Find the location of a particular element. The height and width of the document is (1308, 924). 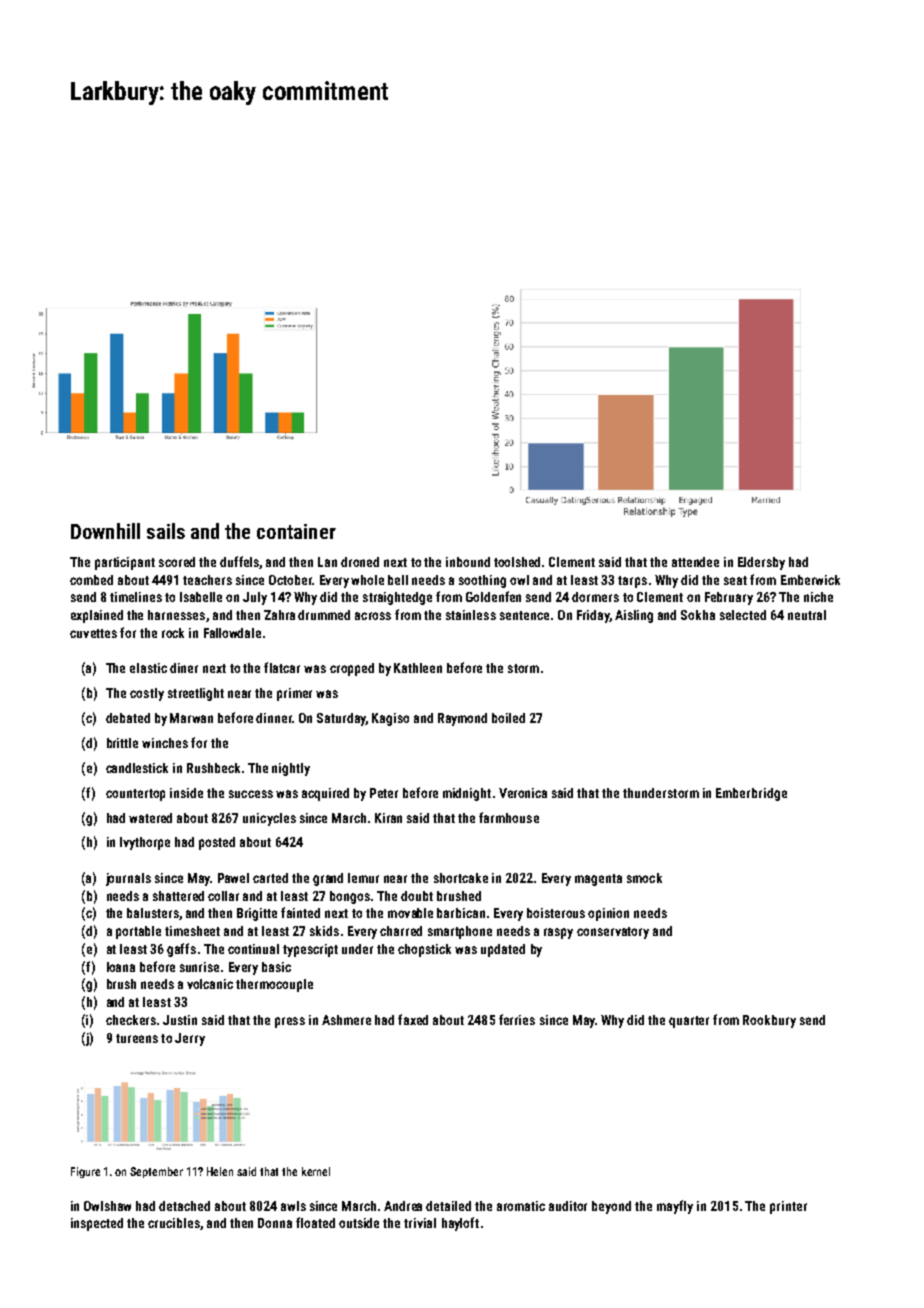

Emberbridge is located at coordinates (751, 794).
